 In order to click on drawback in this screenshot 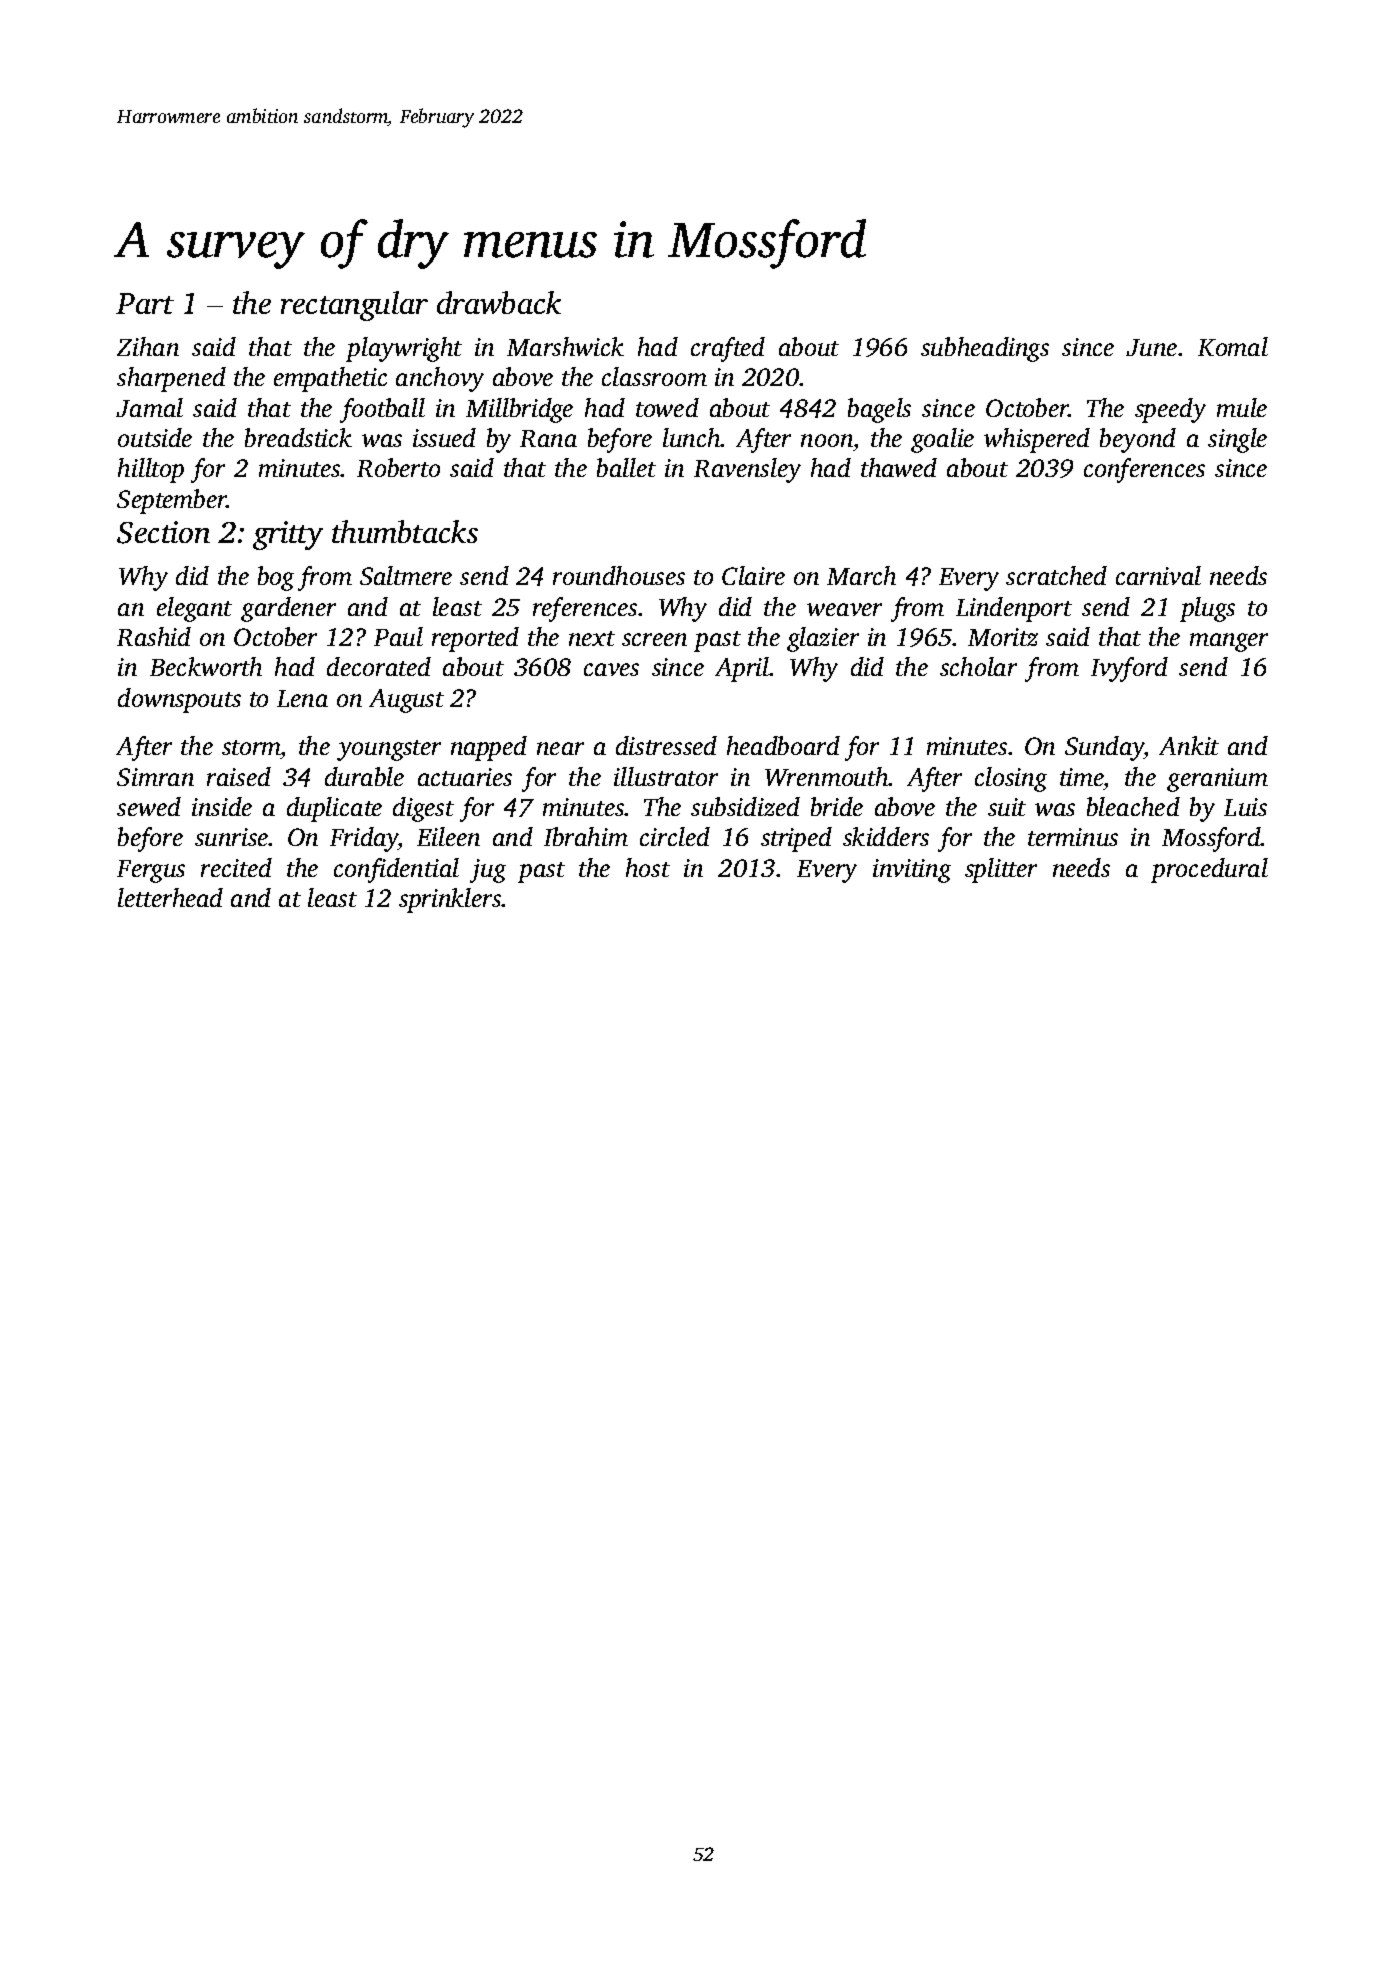, I will do `click(499, 302)`.
